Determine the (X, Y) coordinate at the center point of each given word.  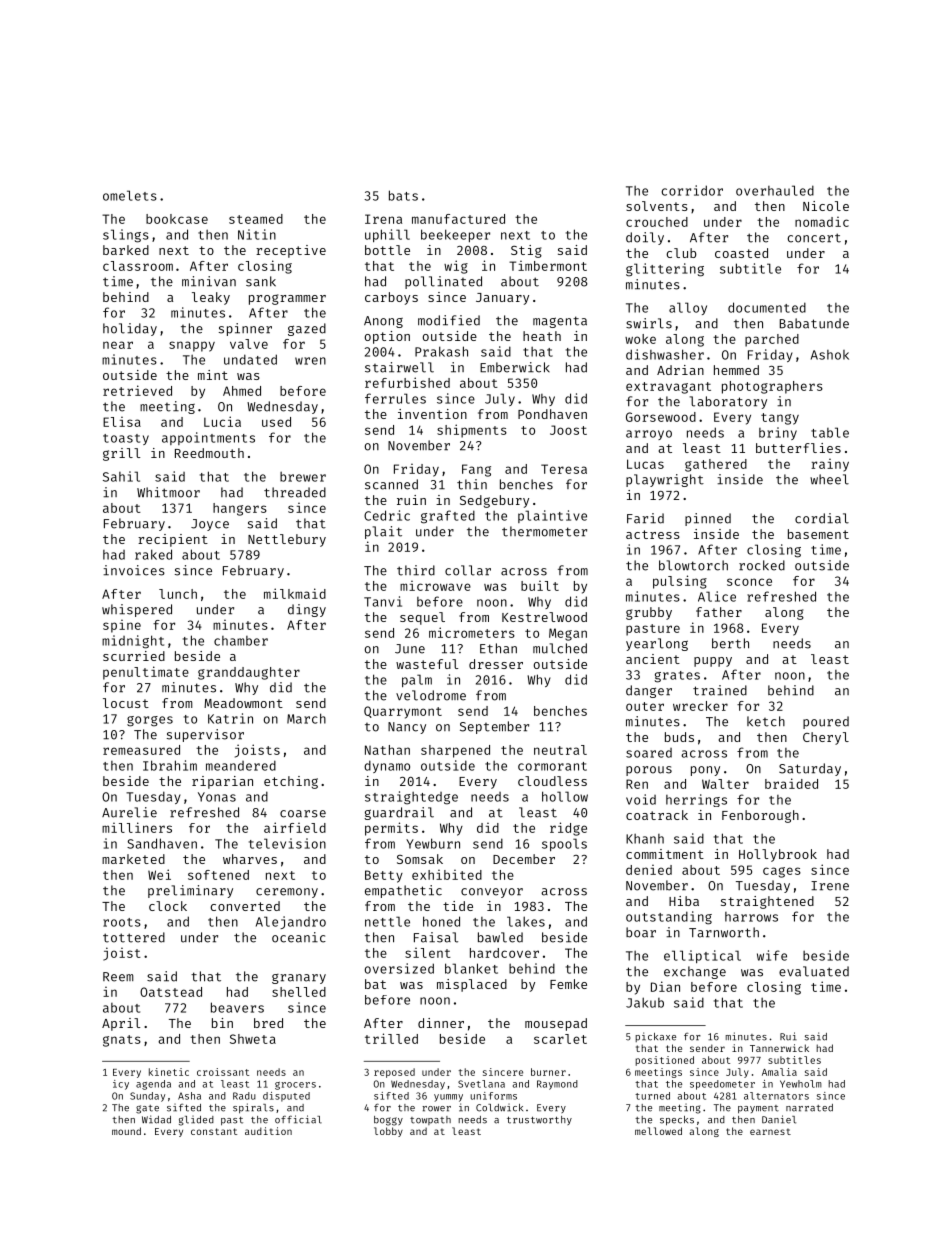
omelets (130, 195)
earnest (770, 1131)
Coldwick (499, 1108)
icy (121, 1085)
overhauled (775, 190)
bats (403, 195)
